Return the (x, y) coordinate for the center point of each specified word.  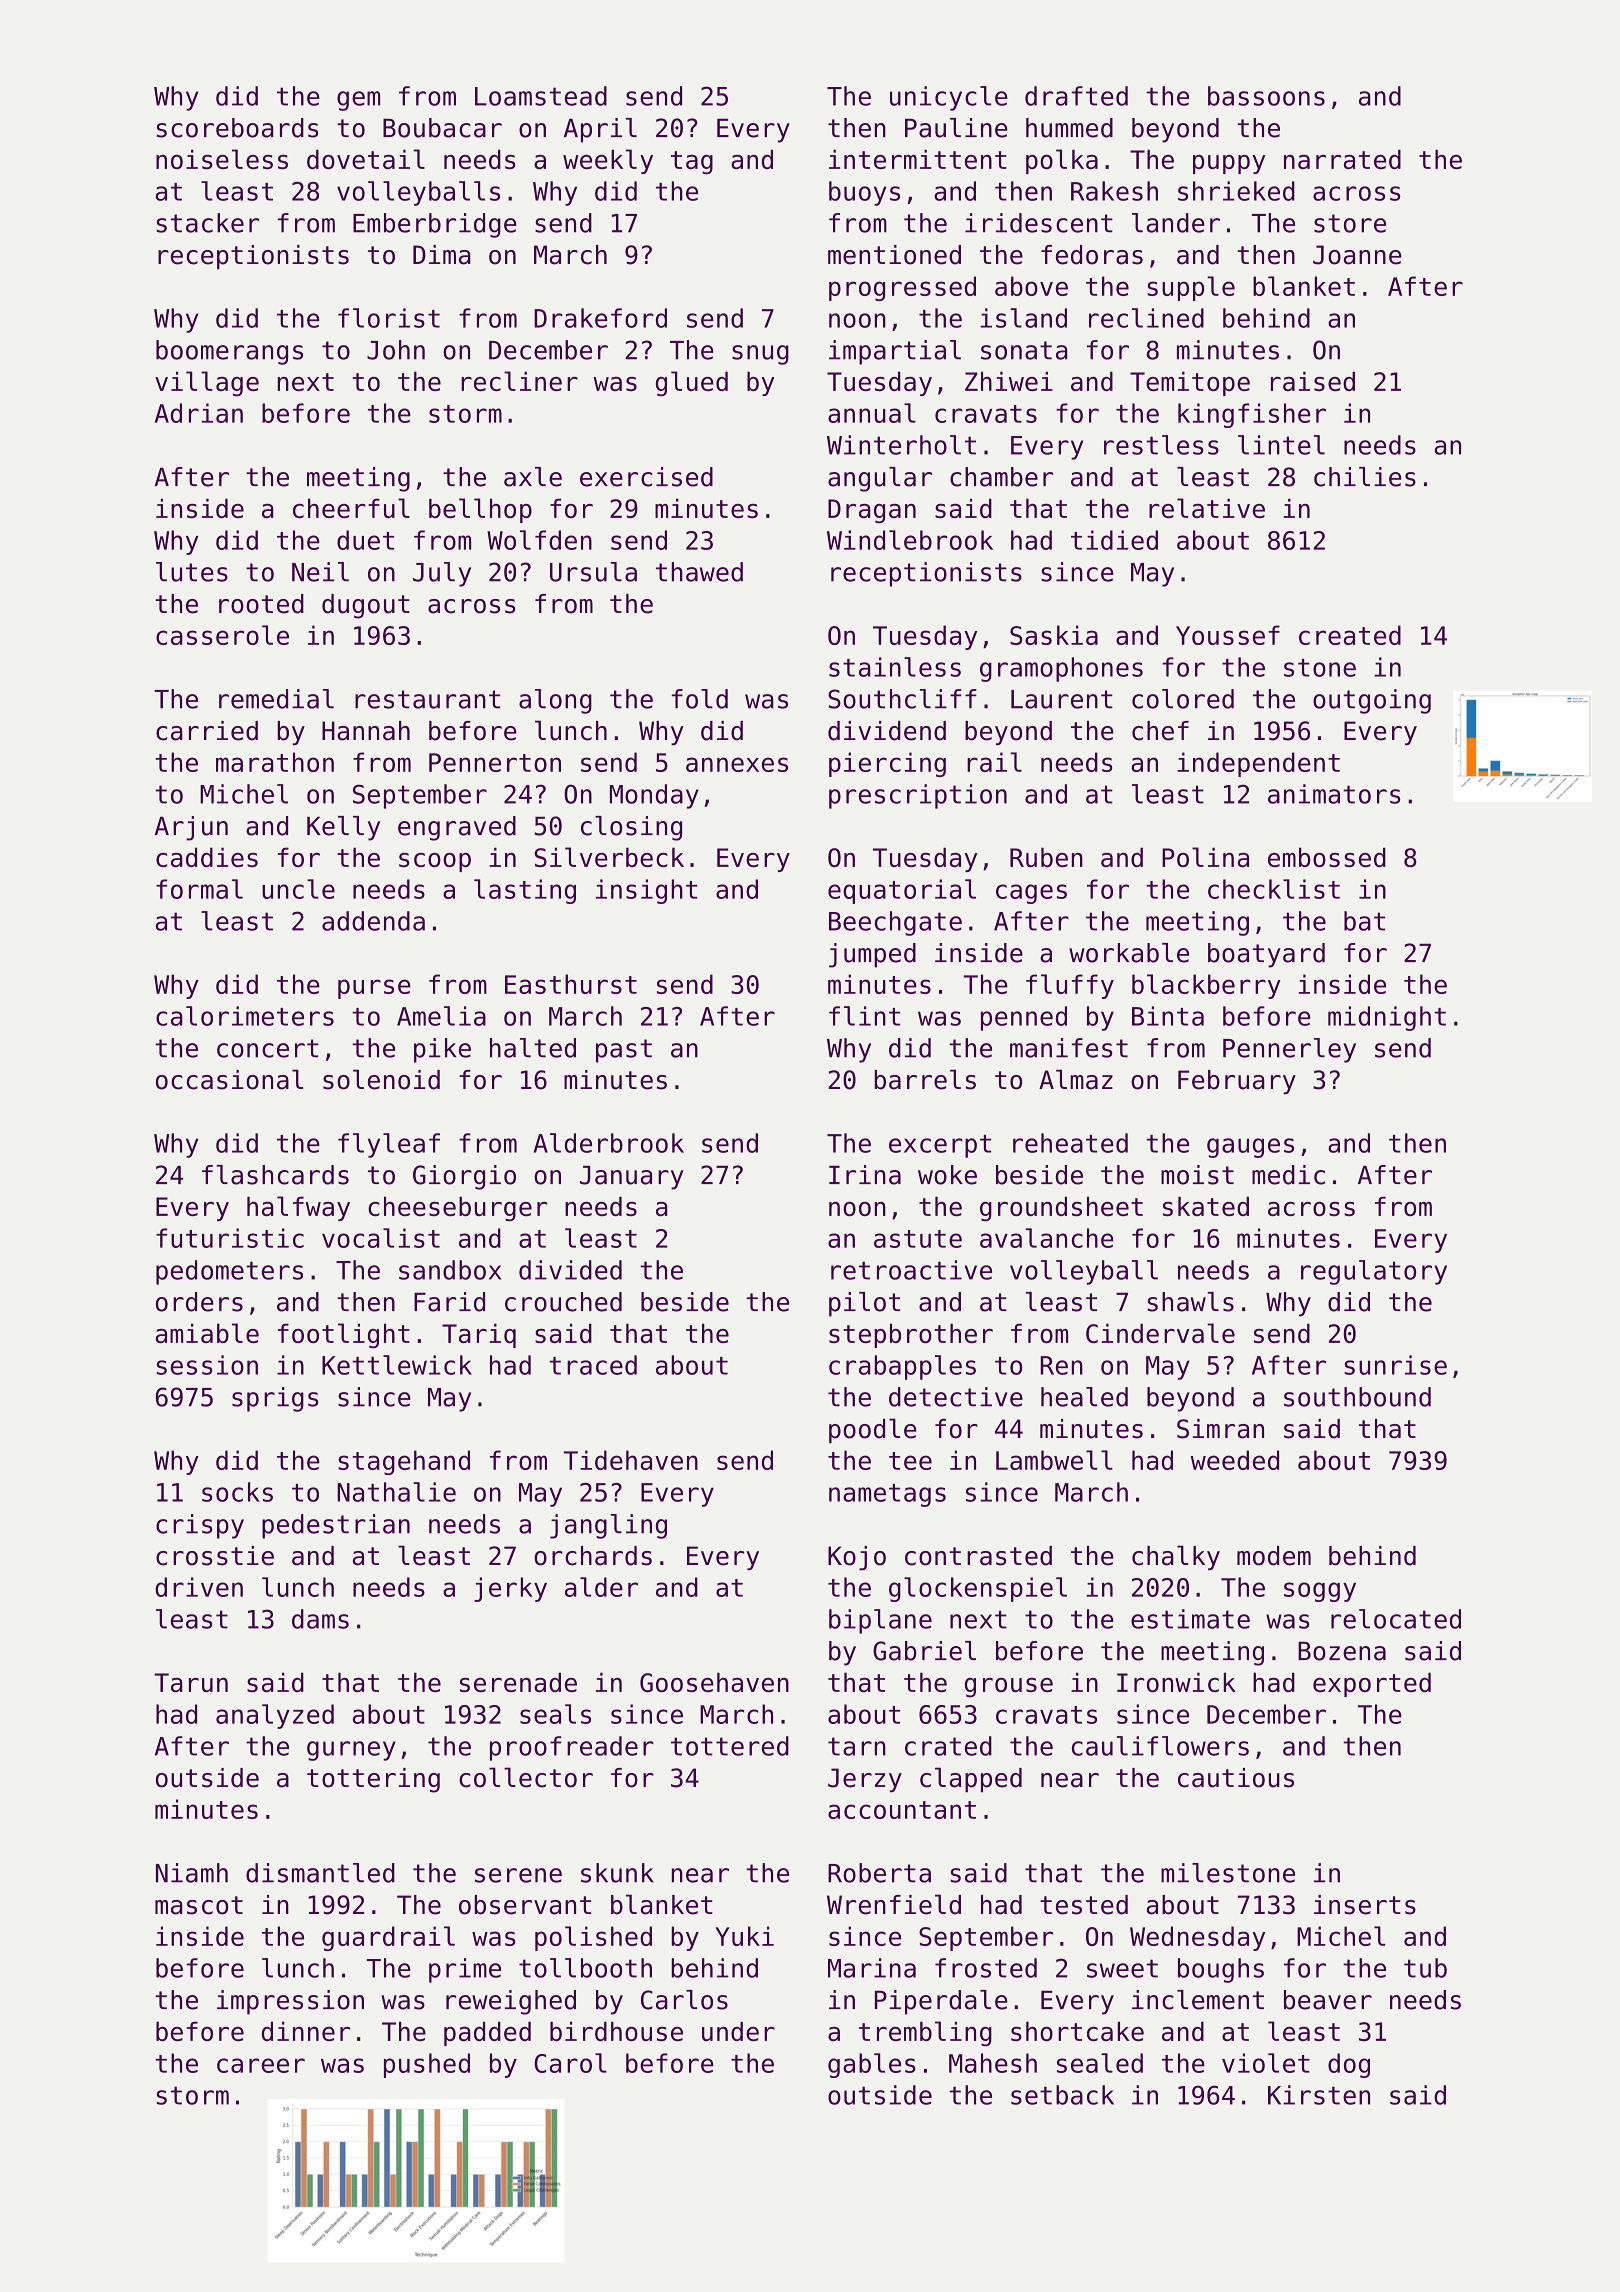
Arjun (191, 828)
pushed (427, 2065)
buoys (864, 193)
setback (1062, 2095)
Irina (865, 1175)
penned (1024, 1018)
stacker (207, 223)
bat (1364, 921)
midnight (1387, 1018)
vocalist (381, 1238)
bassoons (1266, 96)
